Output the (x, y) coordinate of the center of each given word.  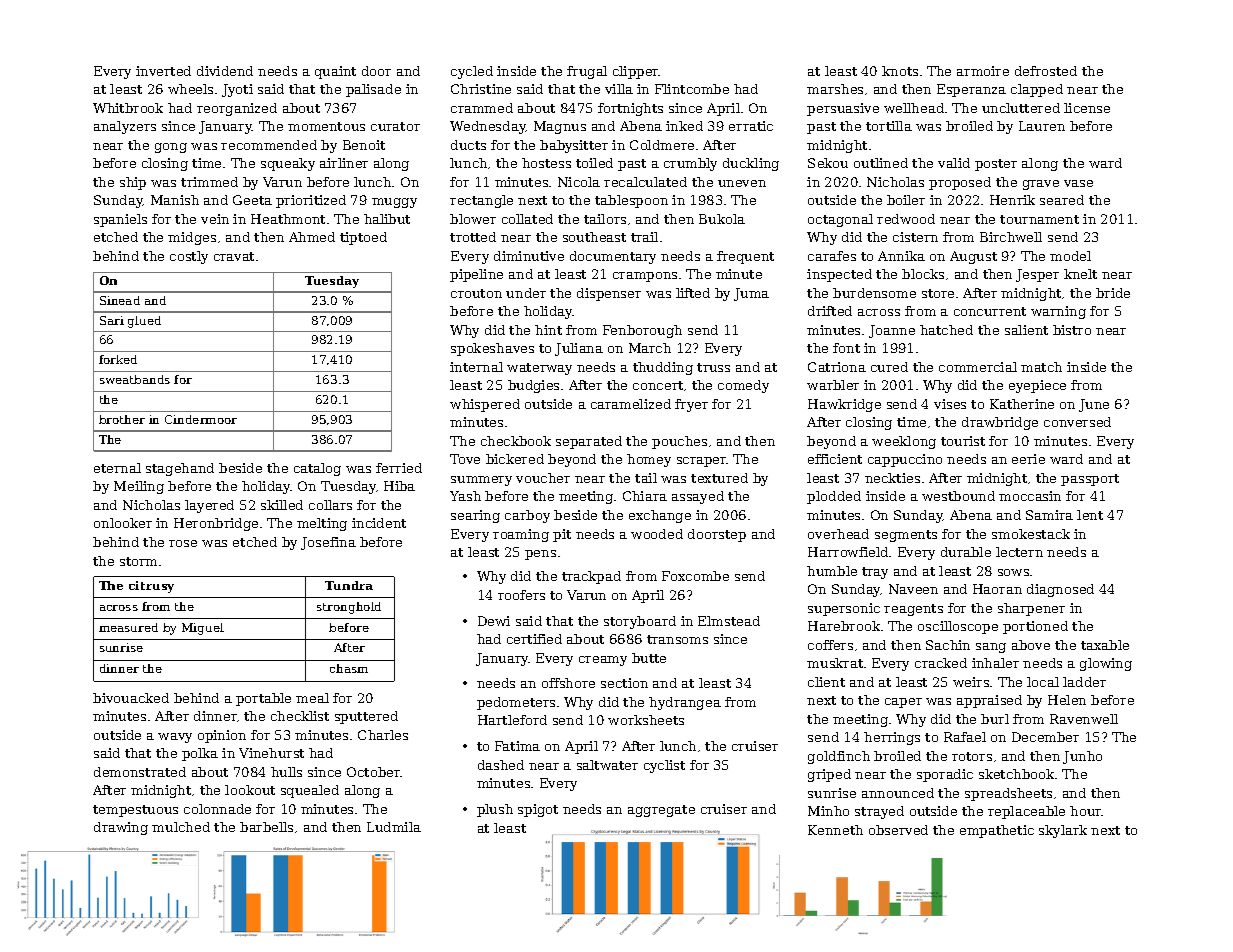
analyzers (125, 127)
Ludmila (394, 827)
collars (330, 505)
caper (903, 703)
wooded (657, 534)
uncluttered (1021, 108)
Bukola (722, 219)
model (1070, 256)
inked (684, 126)
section (624, 683)
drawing (121, 828)
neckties (892, 478)
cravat (234, 256)
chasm (349, 668)
